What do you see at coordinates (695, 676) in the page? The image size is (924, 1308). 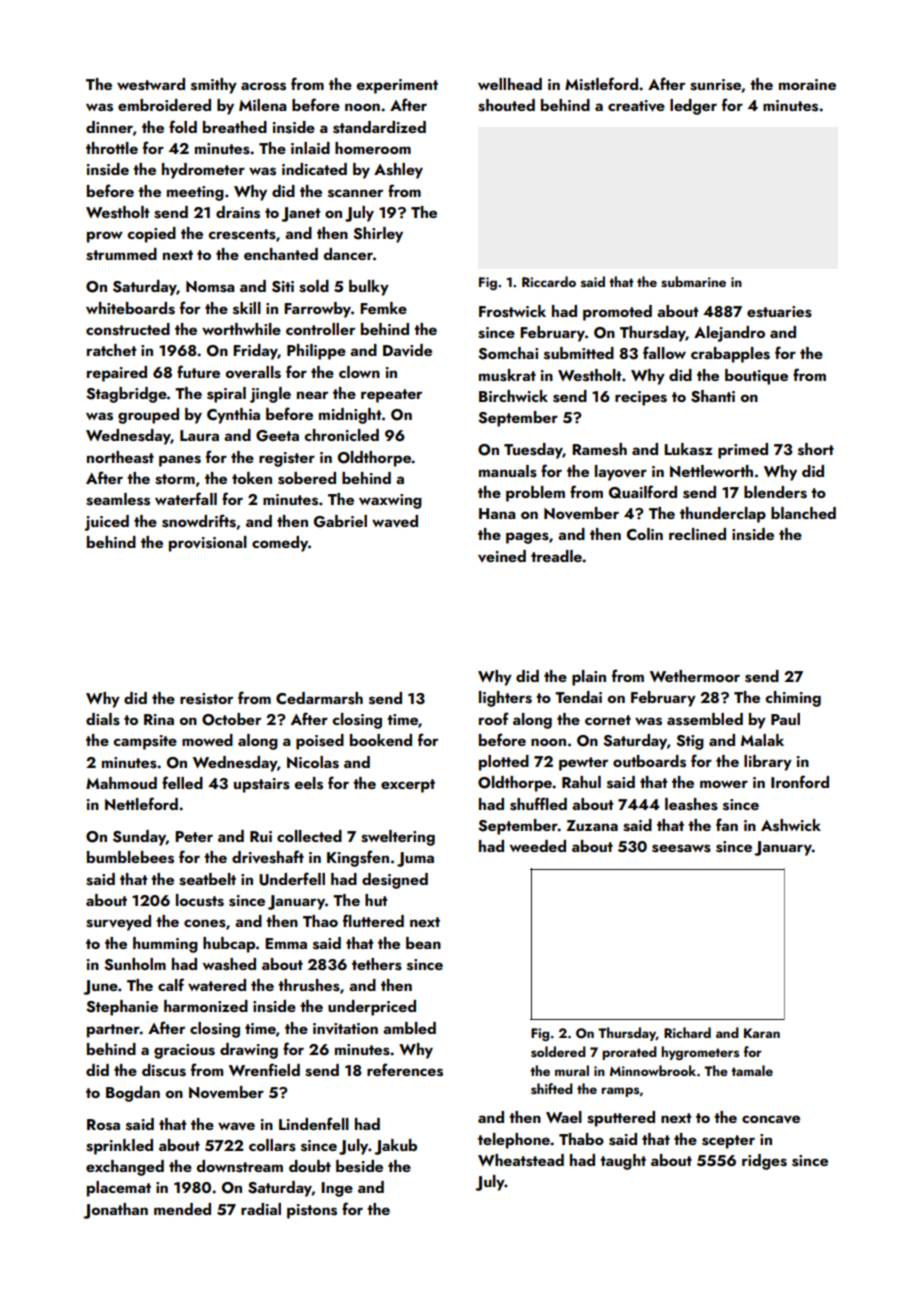 I see `Wethermoor` at bounding box center [695, 676].
